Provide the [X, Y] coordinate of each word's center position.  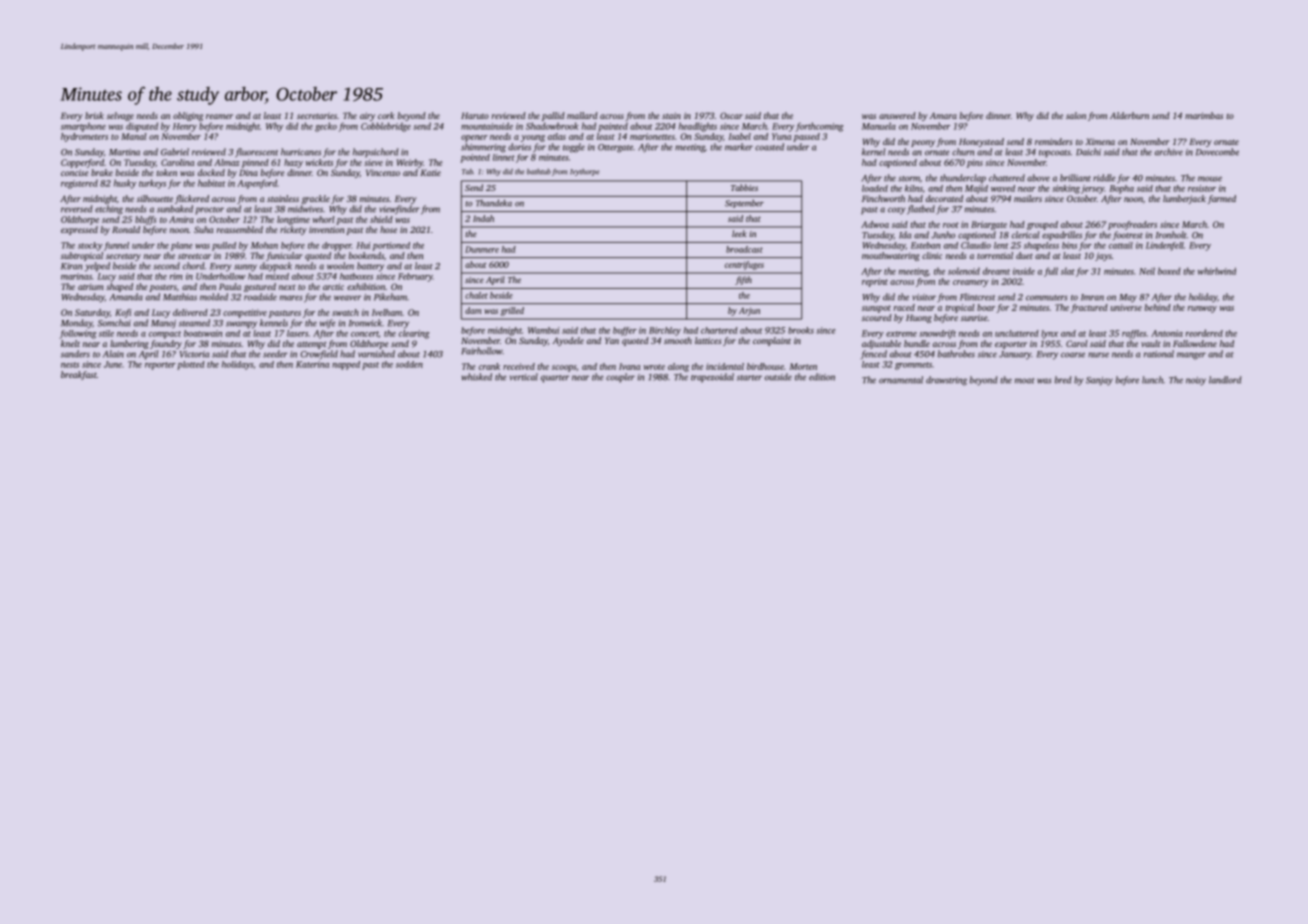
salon [1076, 115]
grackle [316, 199]
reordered [1204, 333]
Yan [612, 340]
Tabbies [744, 187]
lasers [297, 333]
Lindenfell [1165, 246]
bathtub [539, 172]
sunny [245, 268]
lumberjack [1184, 199]
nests [70, 365]
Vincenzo [383, 172]
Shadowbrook [552, 126]
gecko [326, 127]
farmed [1221, 199]
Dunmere [482, 249]
